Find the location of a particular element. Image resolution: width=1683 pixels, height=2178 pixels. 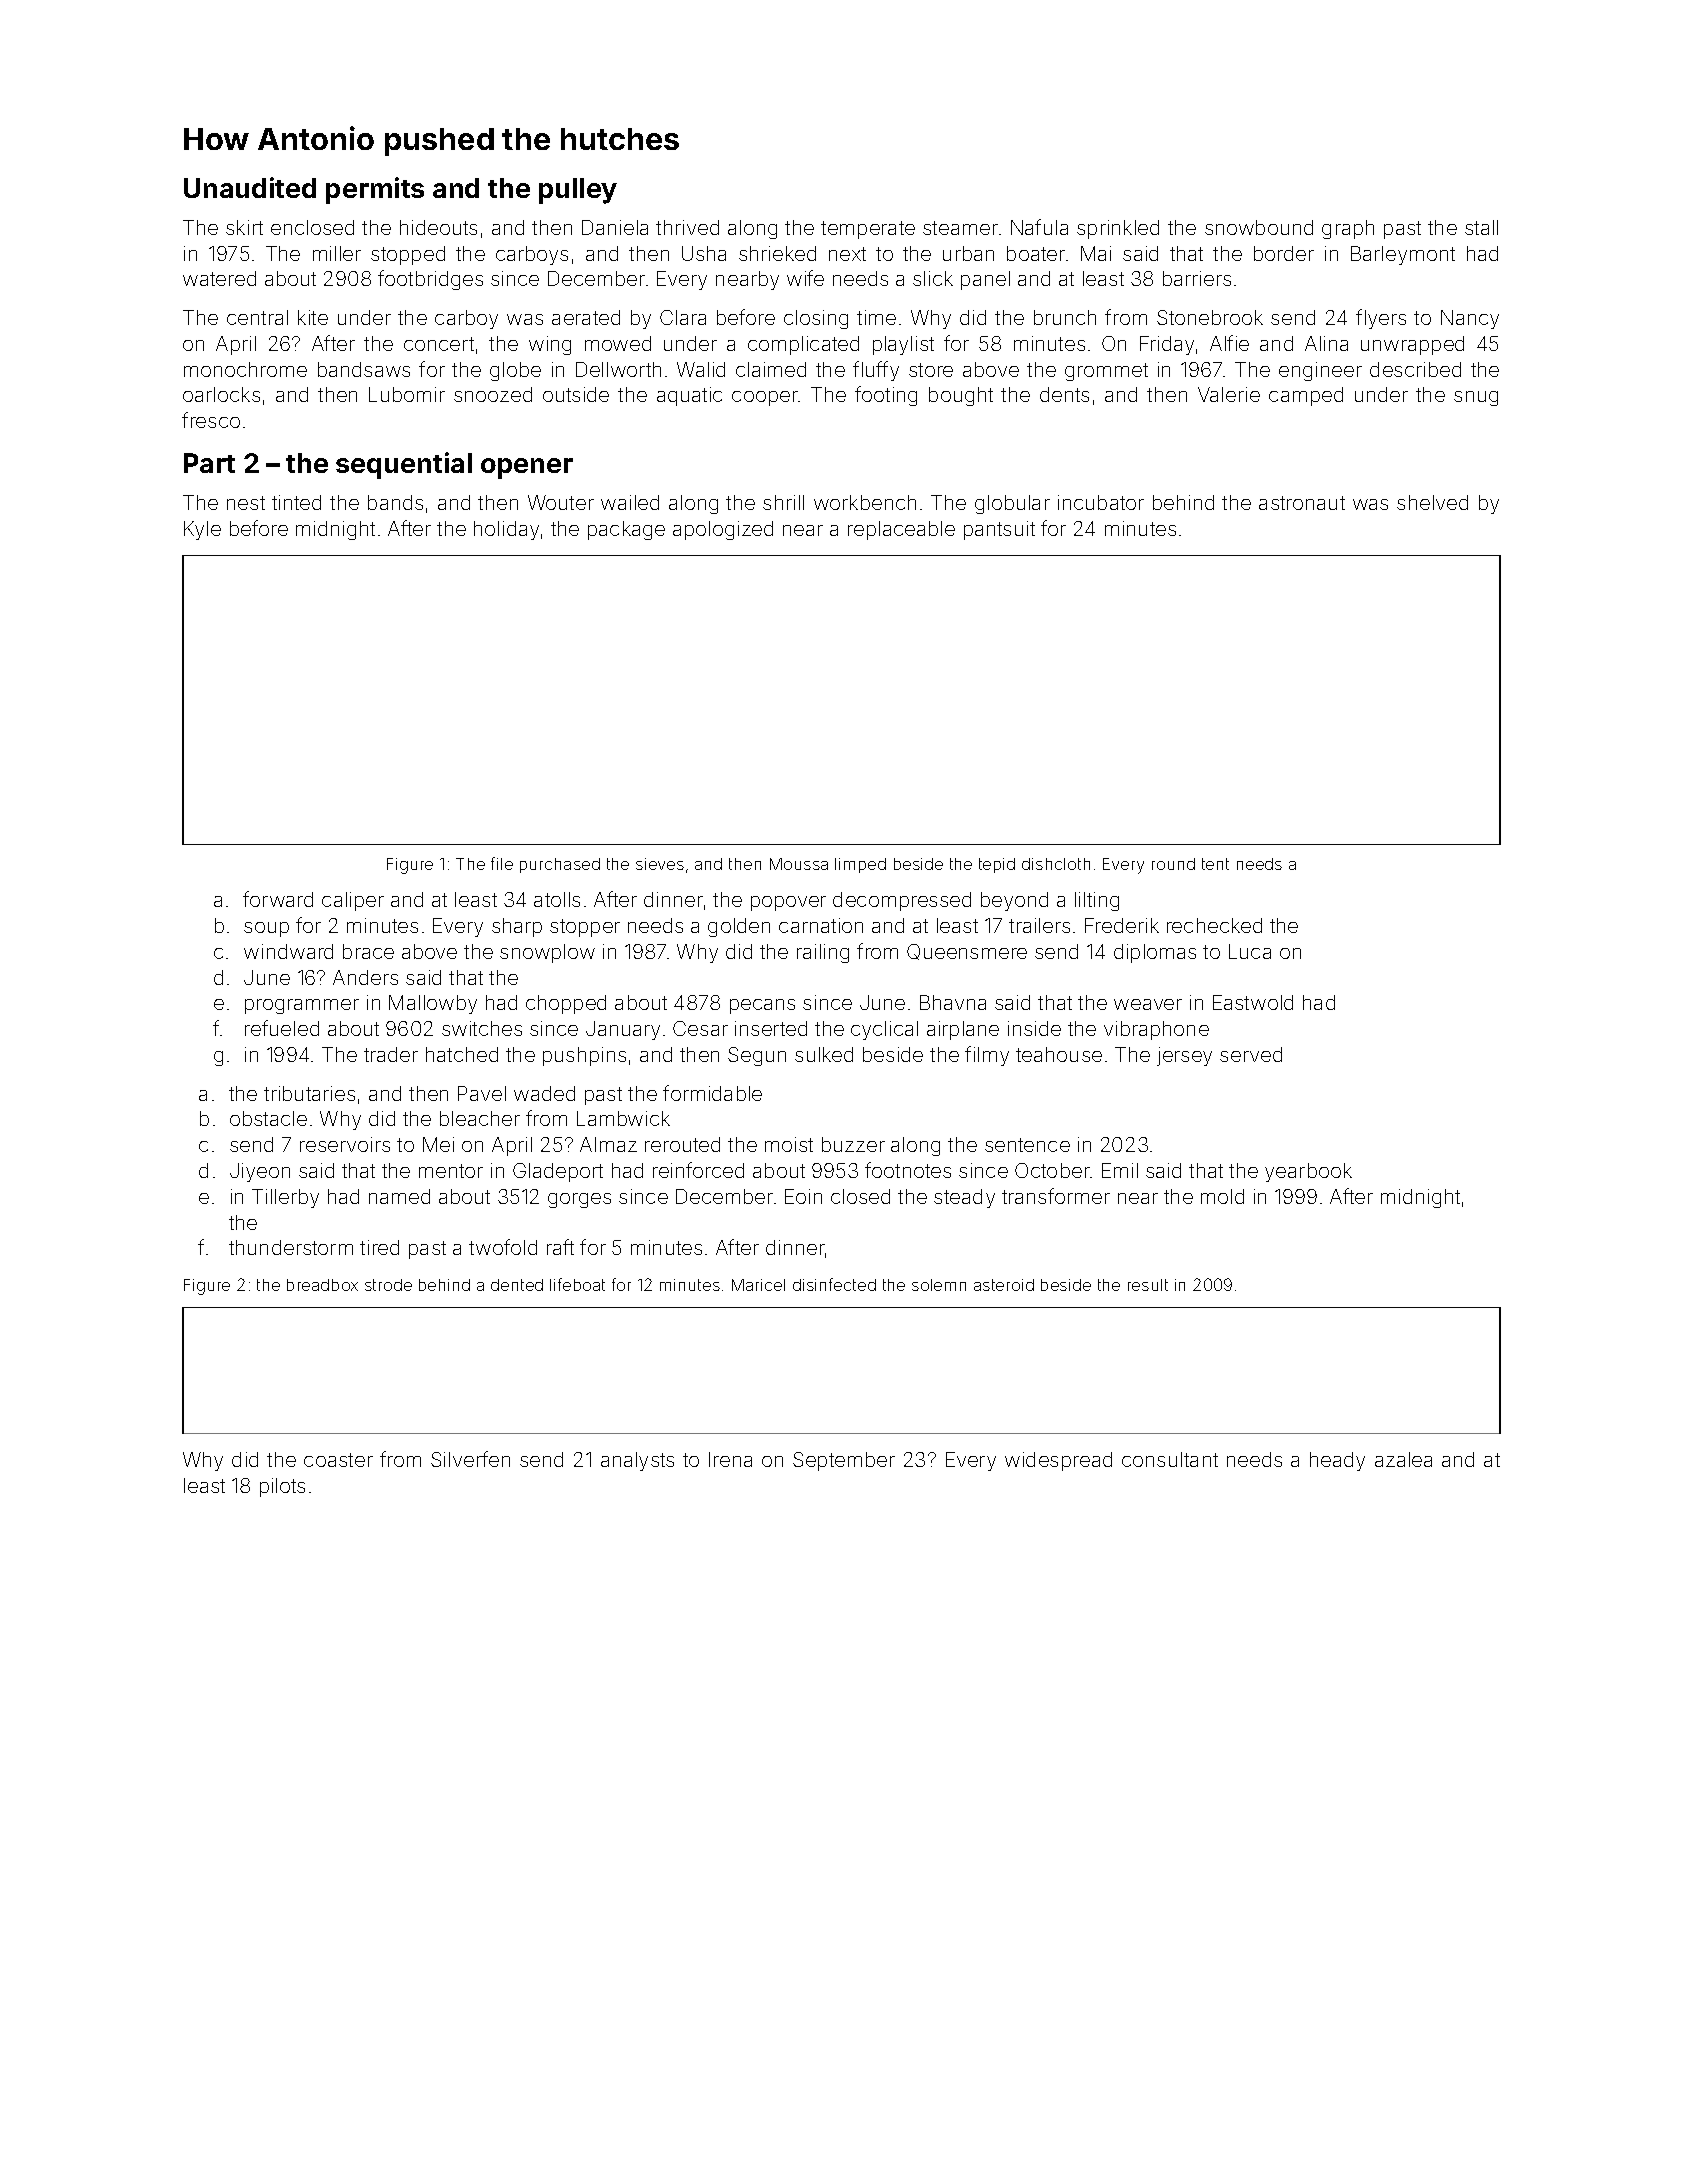

tepid is located at coordinates (997, 865).
